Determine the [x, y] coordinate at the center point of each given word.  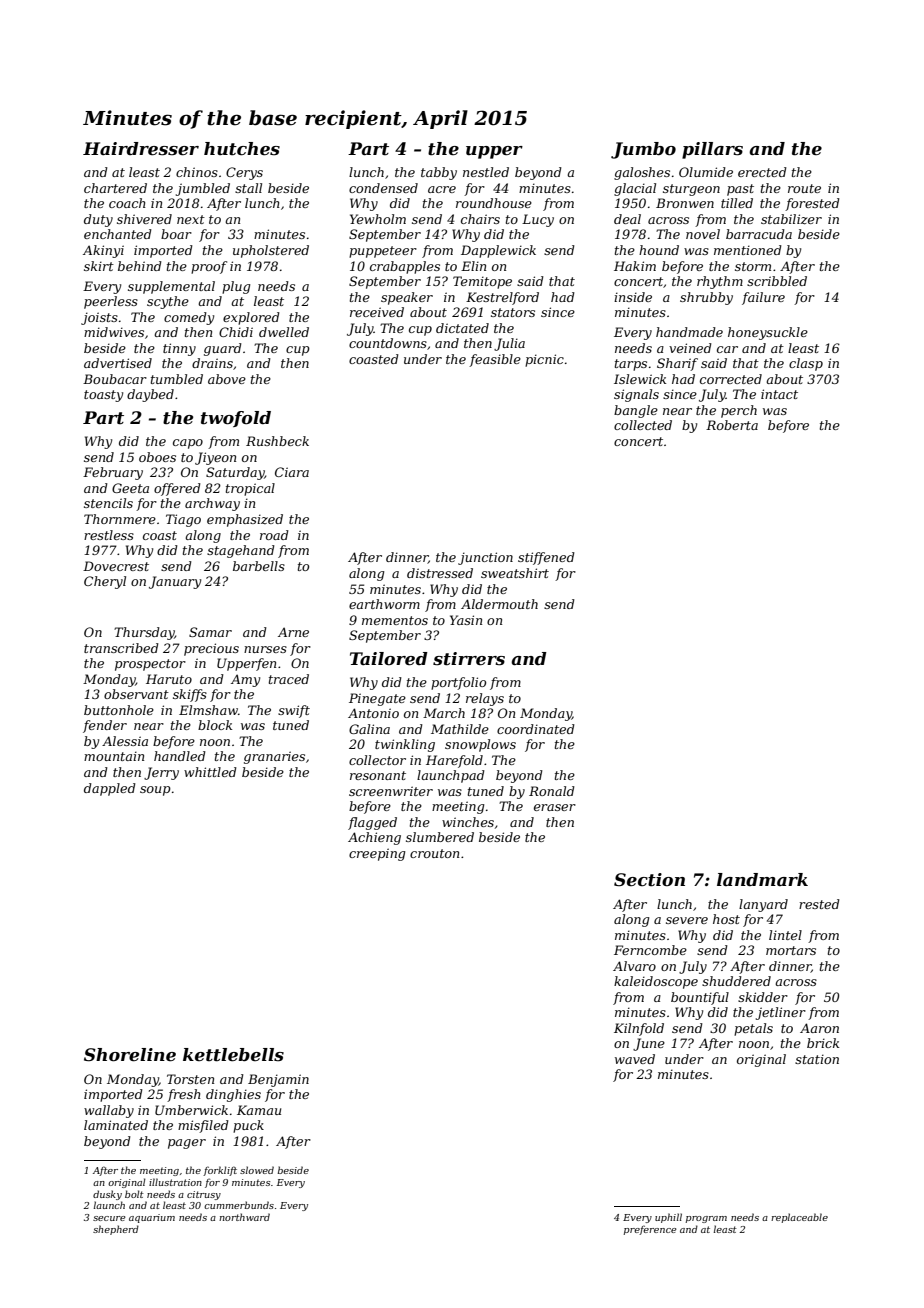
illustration [175, 1182]
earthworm [384, 604]
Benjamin [278, 1080]
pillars [712, 150]
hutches [242, 149]
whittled [210, 772]
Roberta [732, 425]
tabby [439, 173]
